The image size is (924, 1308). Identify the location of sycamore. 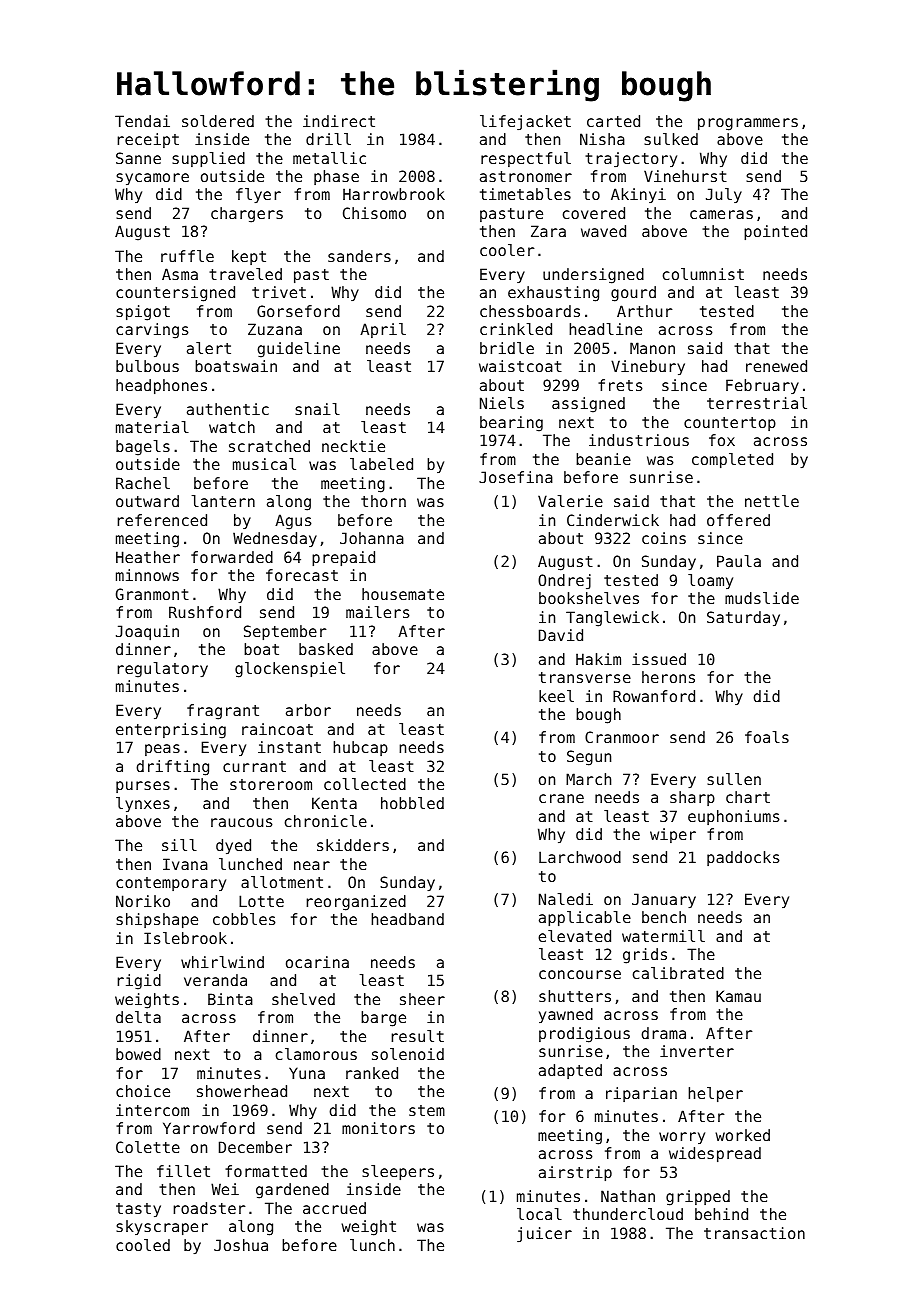
(152, 179).
